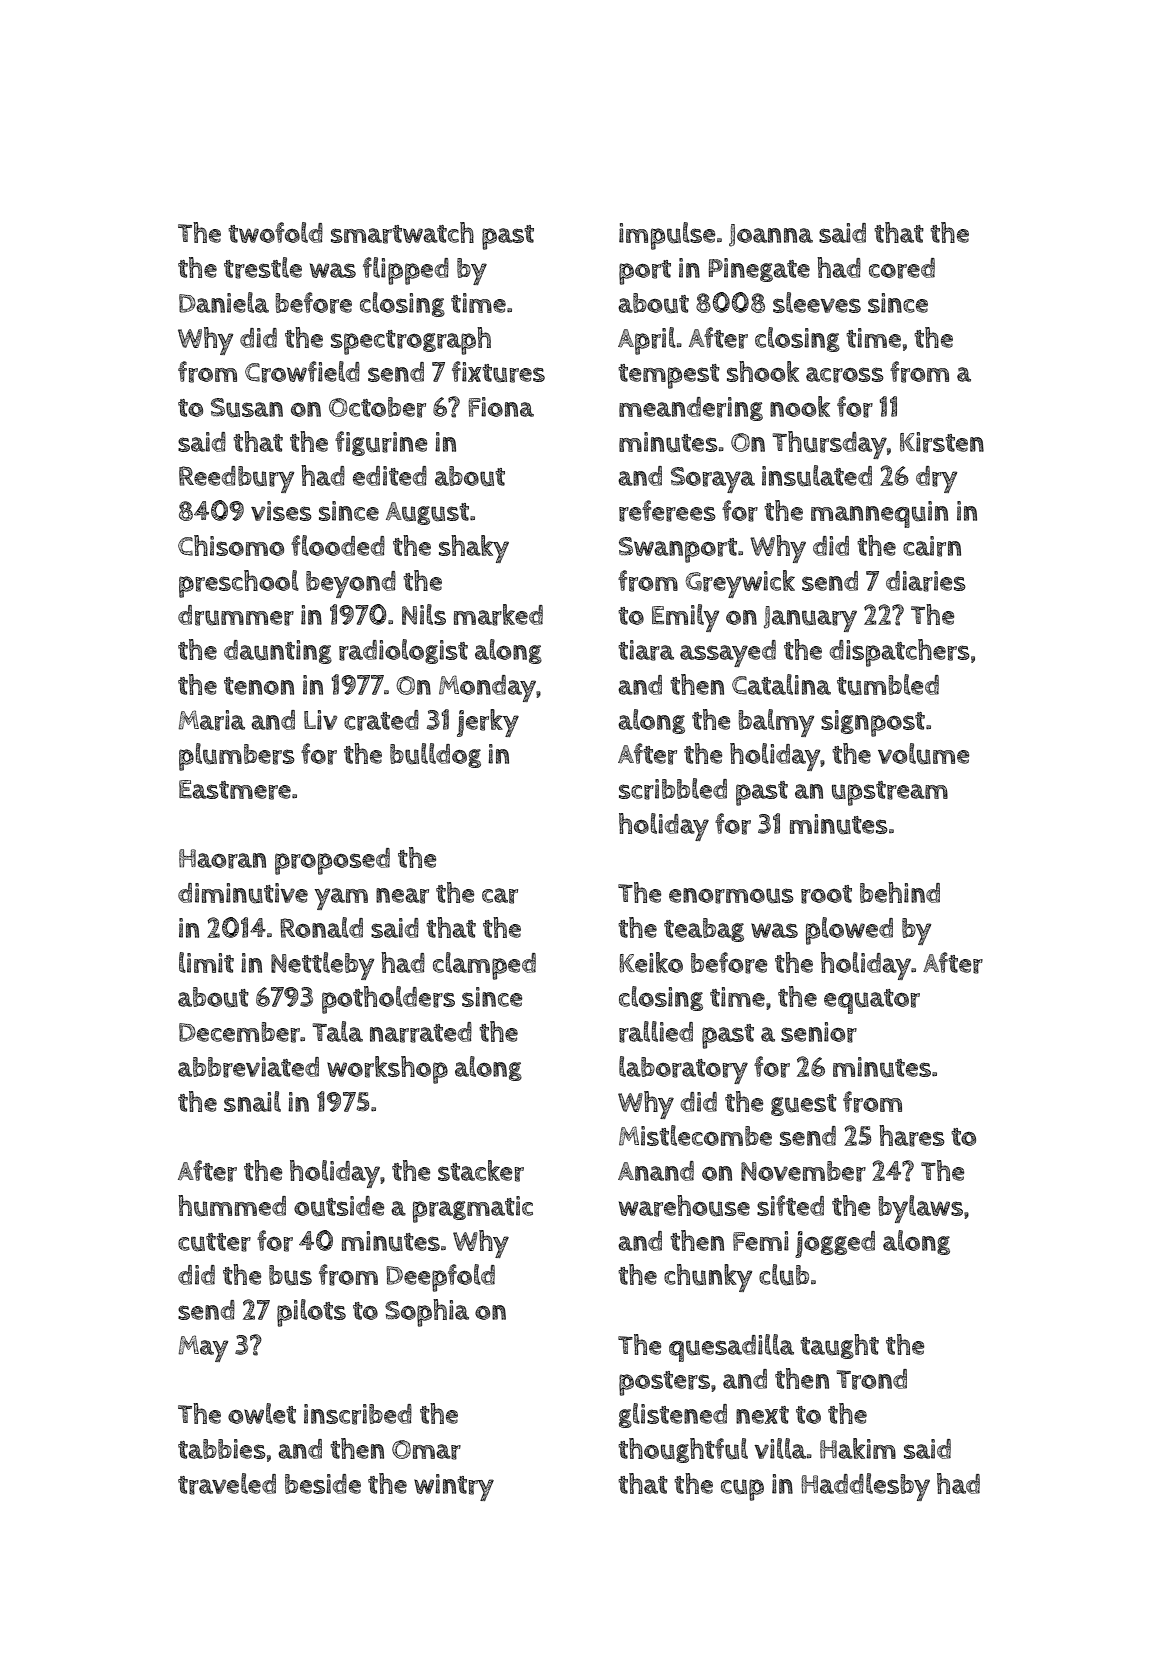  What do you see at coordinates (830, 445) in the image?
I see `Thursday` at bounding box center [830, 445].
